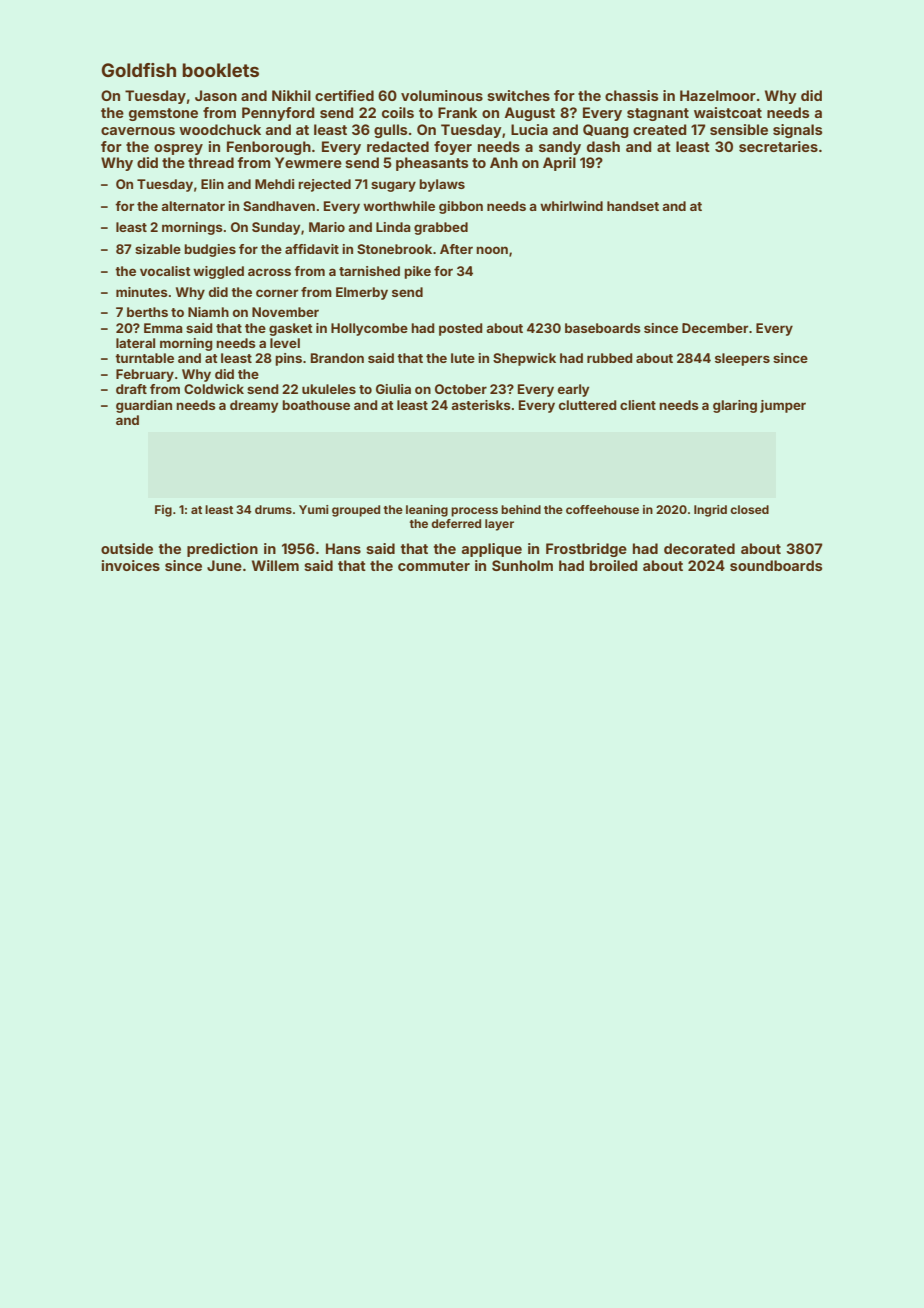  I want to click on Quang, so click(606, 131).
